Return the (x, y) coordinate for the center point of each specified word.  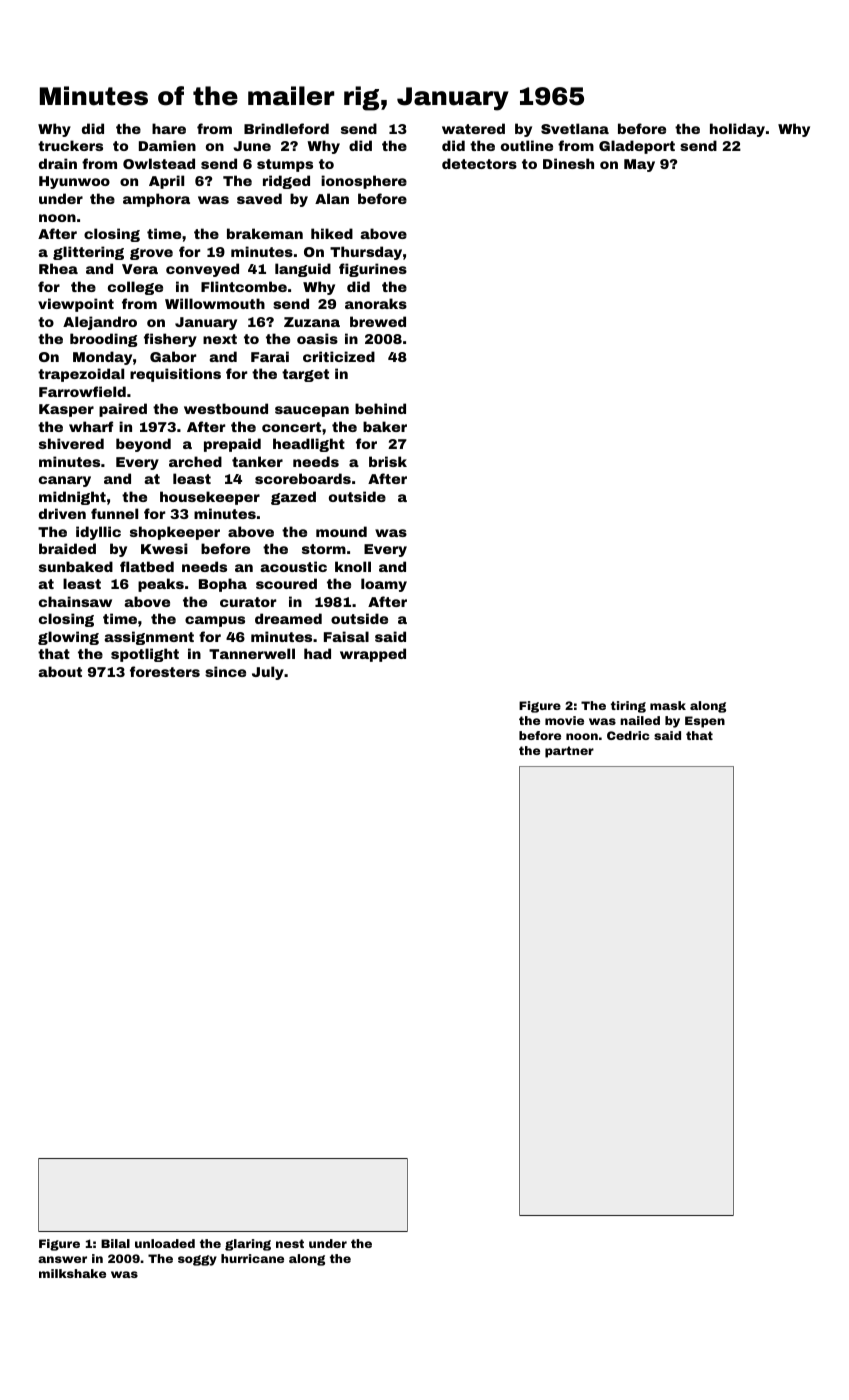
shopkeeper (175, 533)
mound (341, 531)
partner (569, 752)
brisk (388, 461)
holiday (737, 130)
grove (151, 254)
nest (290, 1243)
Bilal (115, 1243)
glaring (248, 1245)
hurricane (252, 1258)
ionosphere (364, 182)
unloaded (165, 1243)
